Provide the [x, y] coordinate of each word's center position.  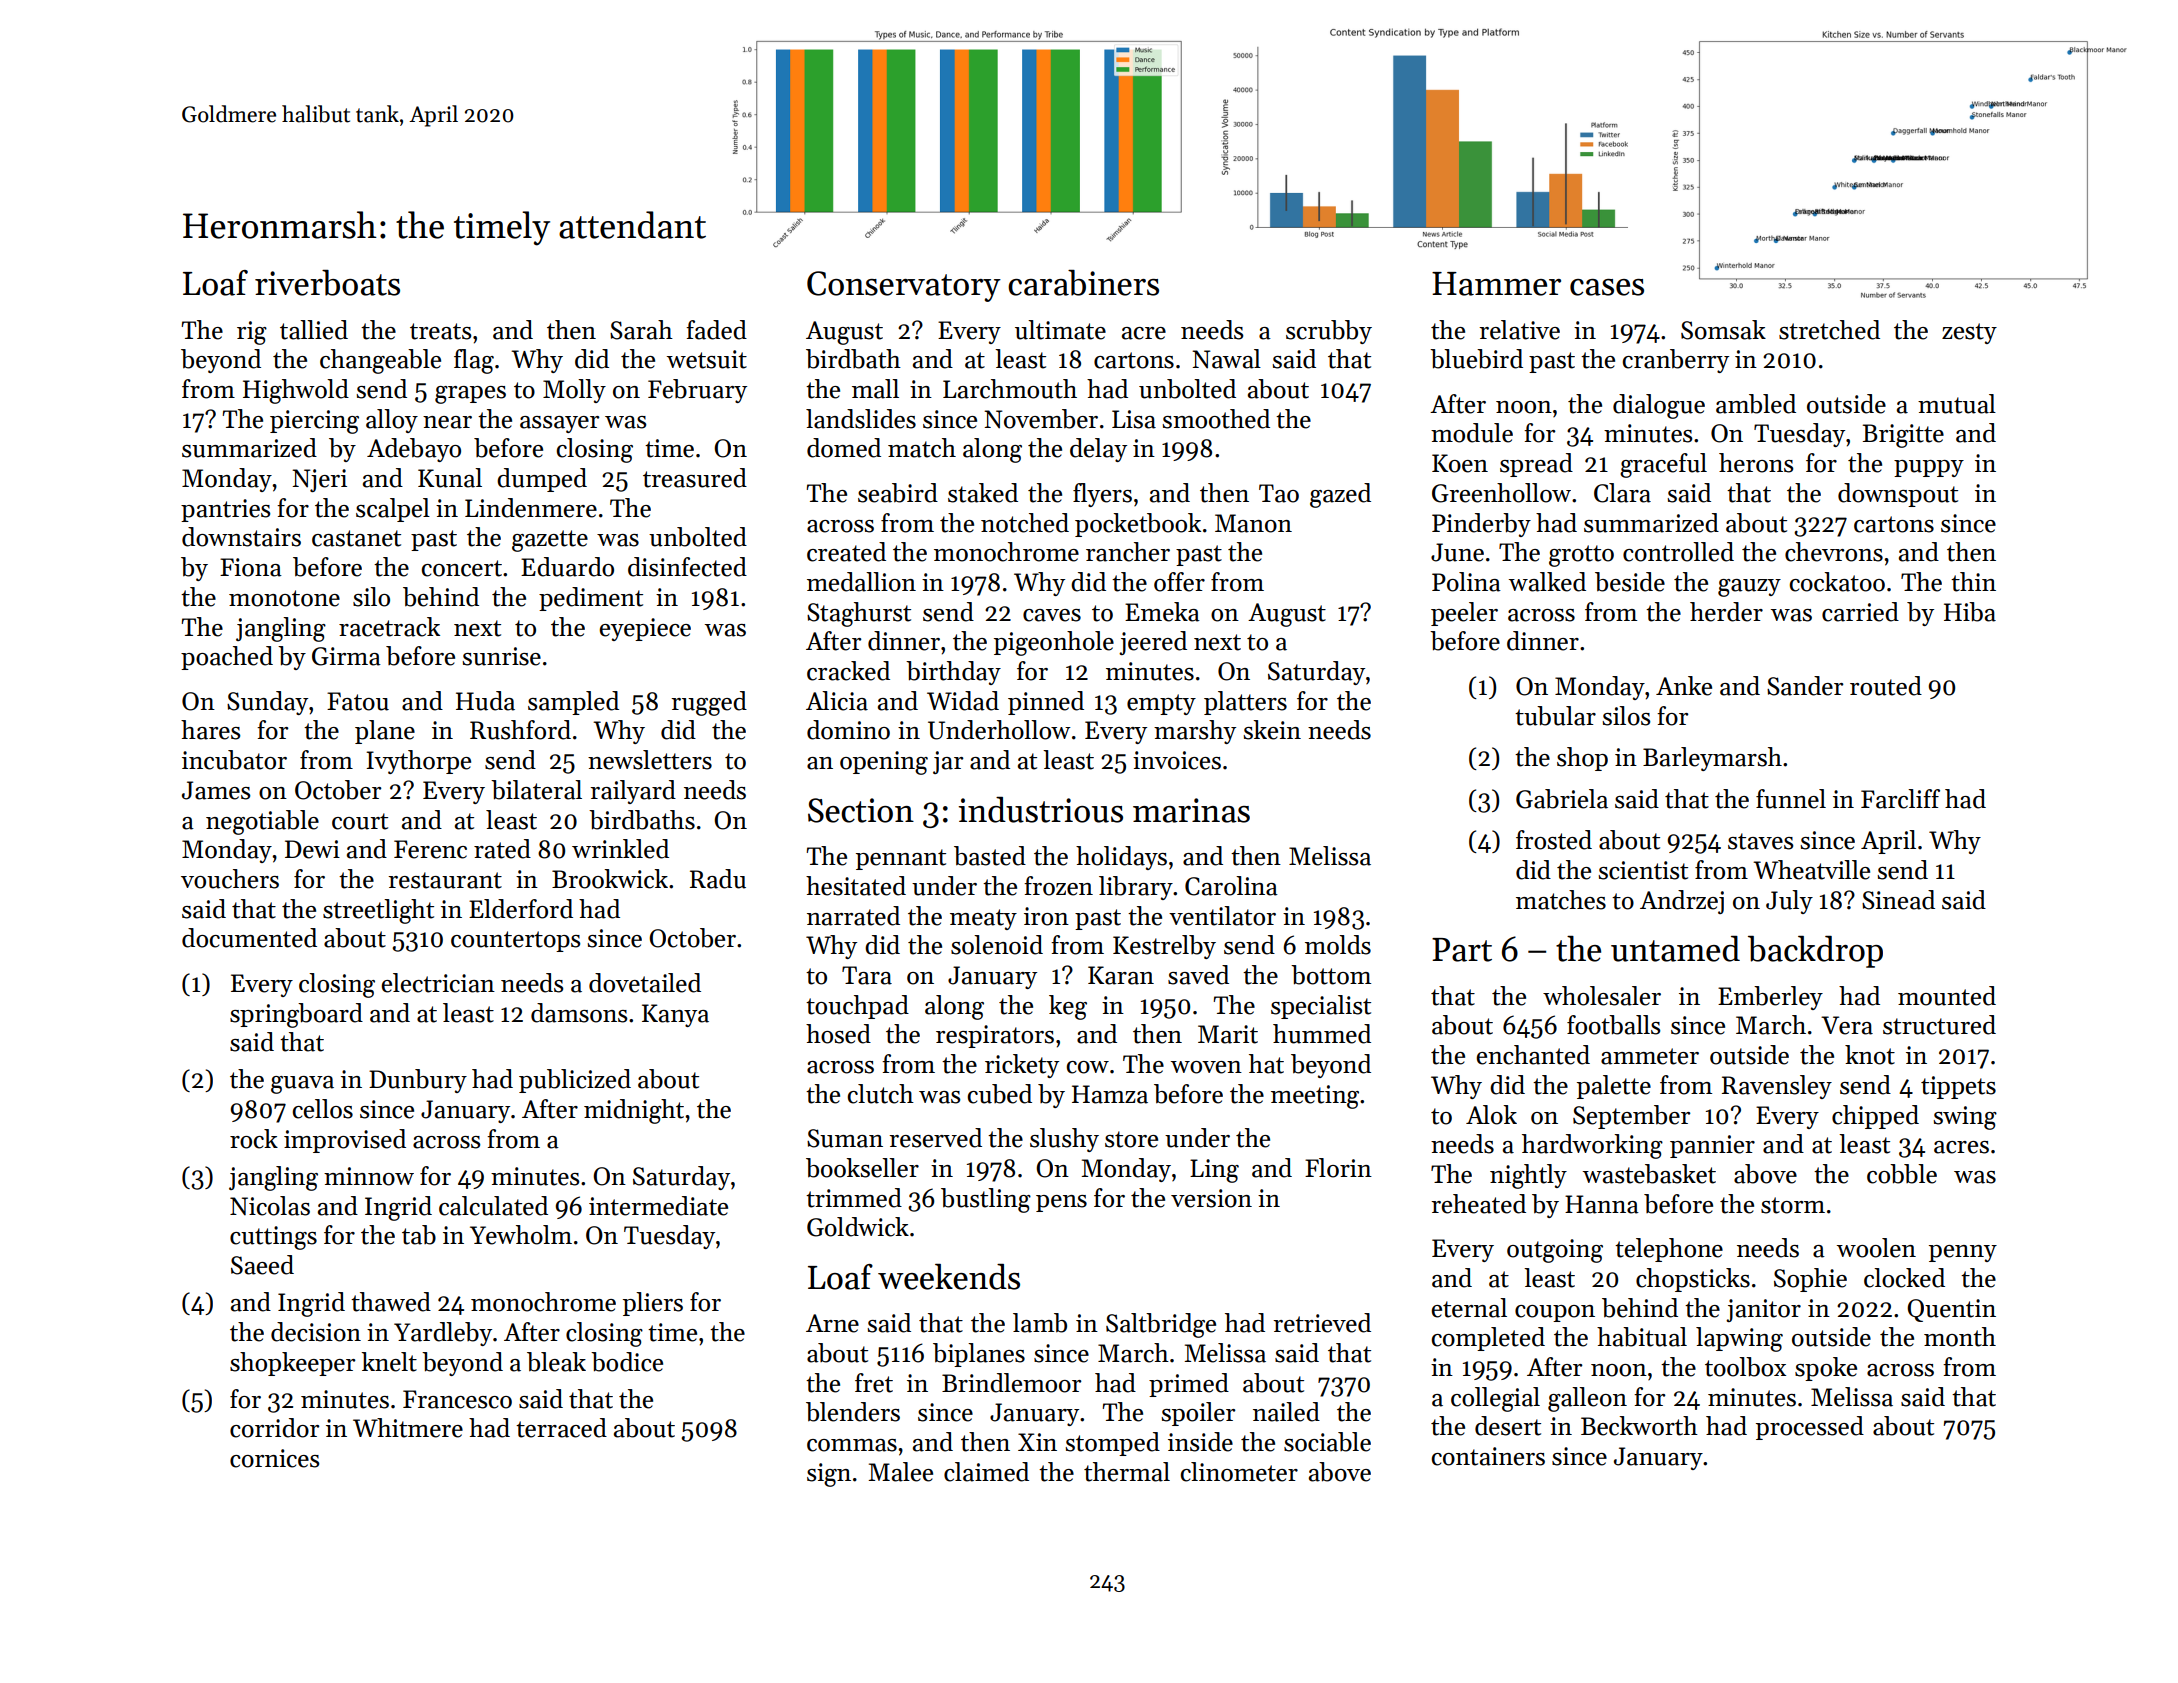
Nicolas [270, 1206]
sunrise [502, 656]
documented [249, 938]
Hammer [1496, 284]
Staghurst [859, 614]
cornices [274, 1458]
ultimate [1060, 330]
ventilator [1222, 916]
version [1211, 1198]
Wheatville [1811, 870]
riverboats [327, 283]
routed [1886, 686]
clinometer [1239, 1472]
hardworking [1592, 1146]
